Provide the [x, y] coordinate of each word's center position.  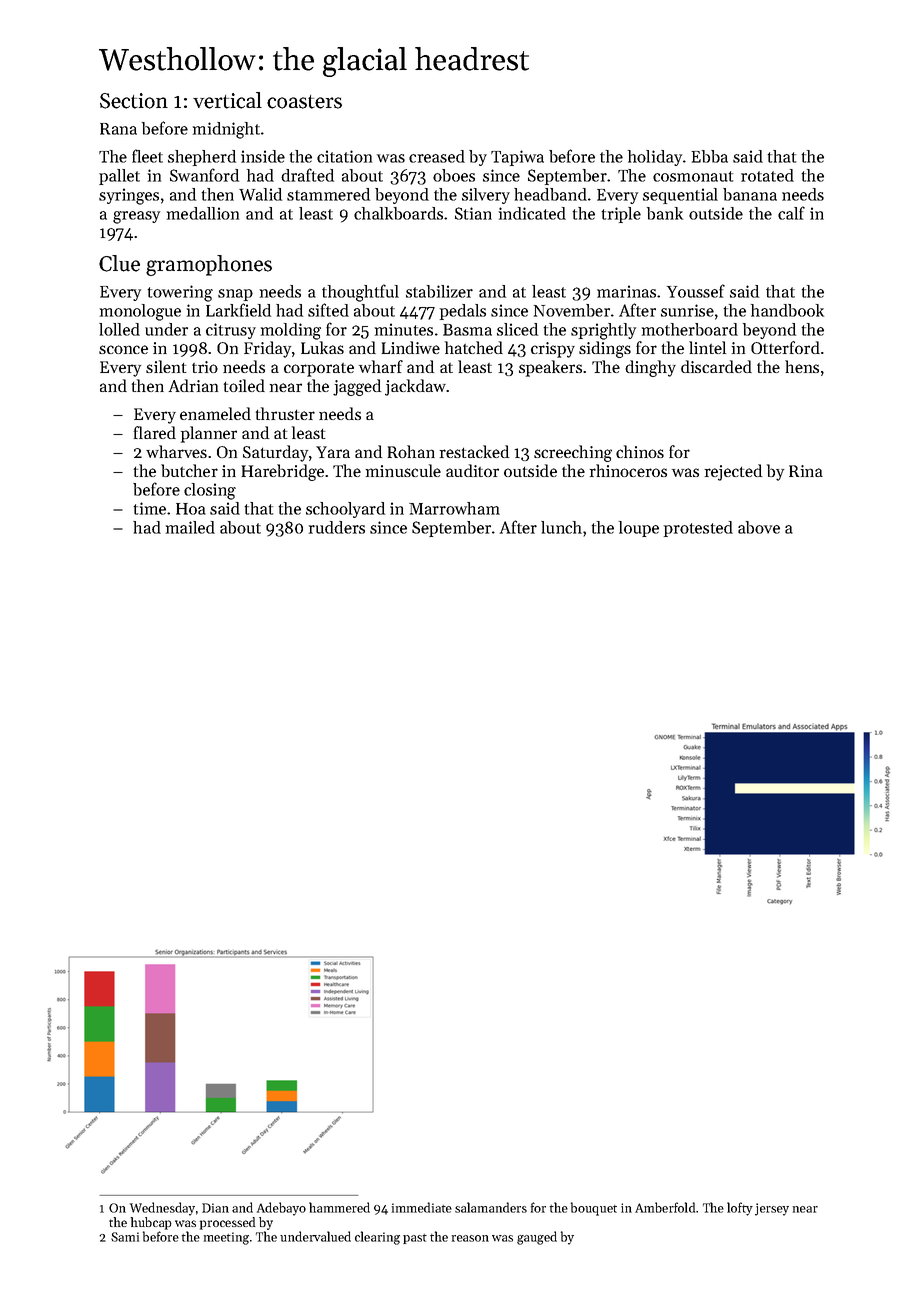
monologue [140, 312]
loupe [639, 529]
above [759, 527]
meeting [226, 1238]
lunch [561, 527]
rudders [337, 527]
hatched [474, 347]
